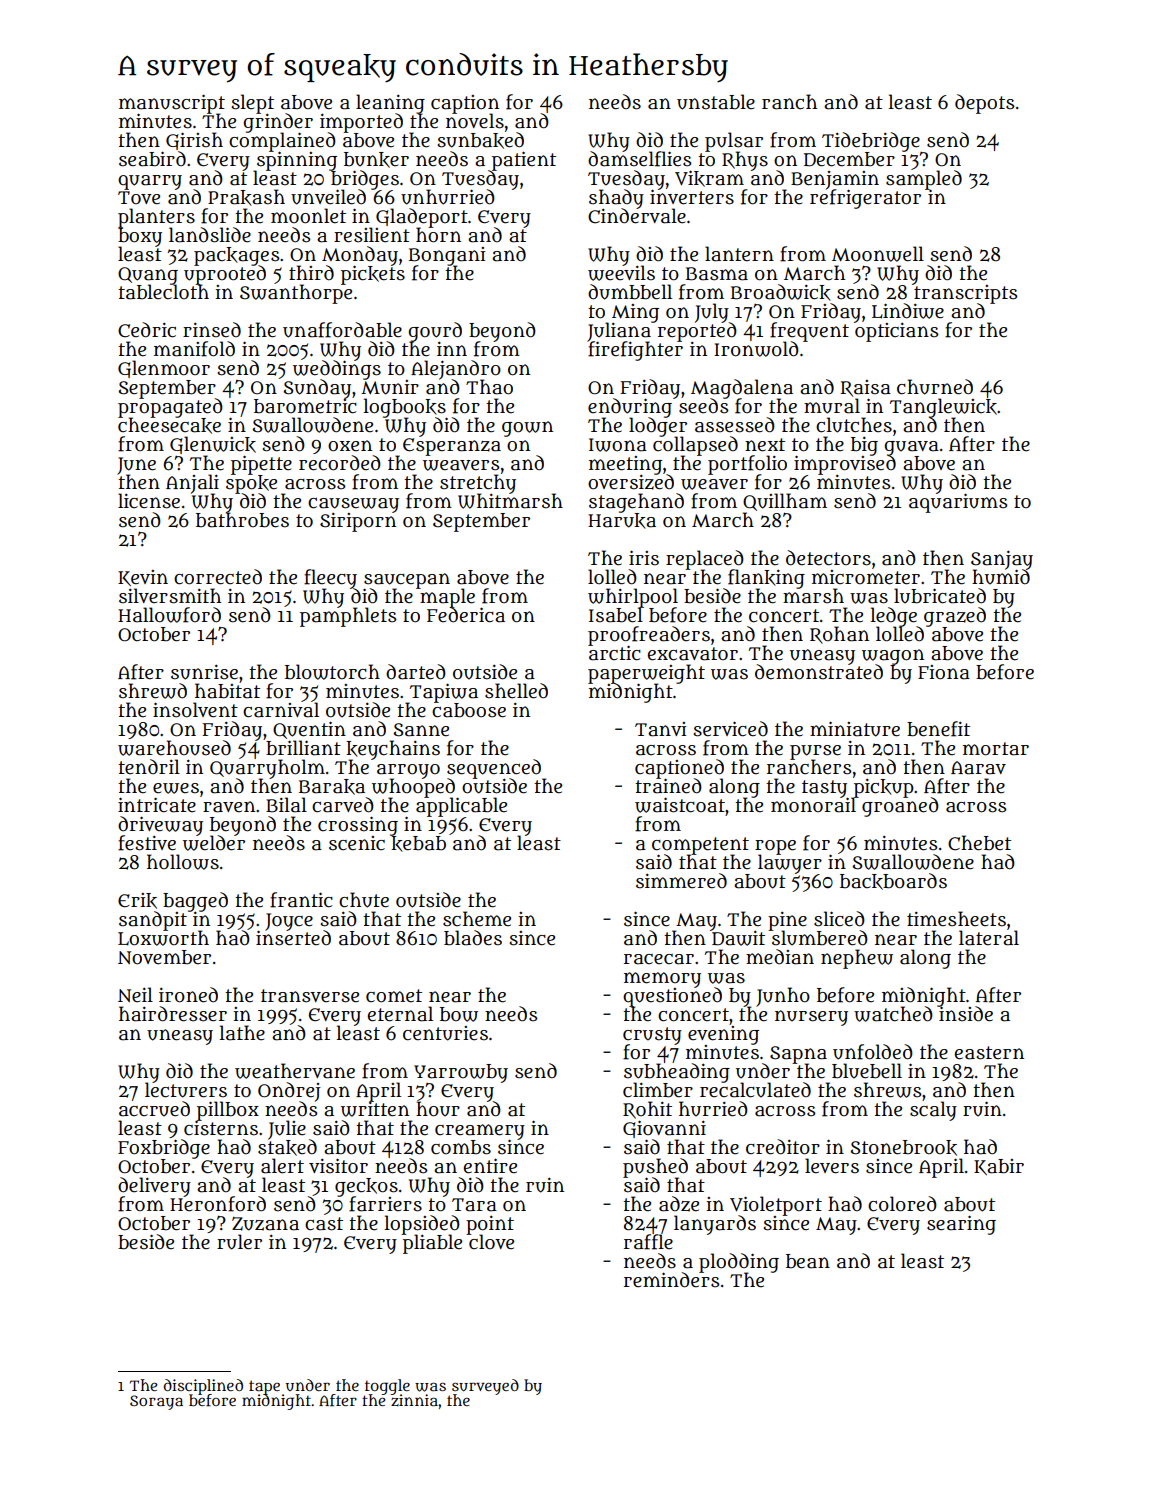 Image resolution: width=1153 pixels, height=1492 pixels. Describe the element at coordinates (671, 1280) in the screenshot. I see `reminders` at that location.
